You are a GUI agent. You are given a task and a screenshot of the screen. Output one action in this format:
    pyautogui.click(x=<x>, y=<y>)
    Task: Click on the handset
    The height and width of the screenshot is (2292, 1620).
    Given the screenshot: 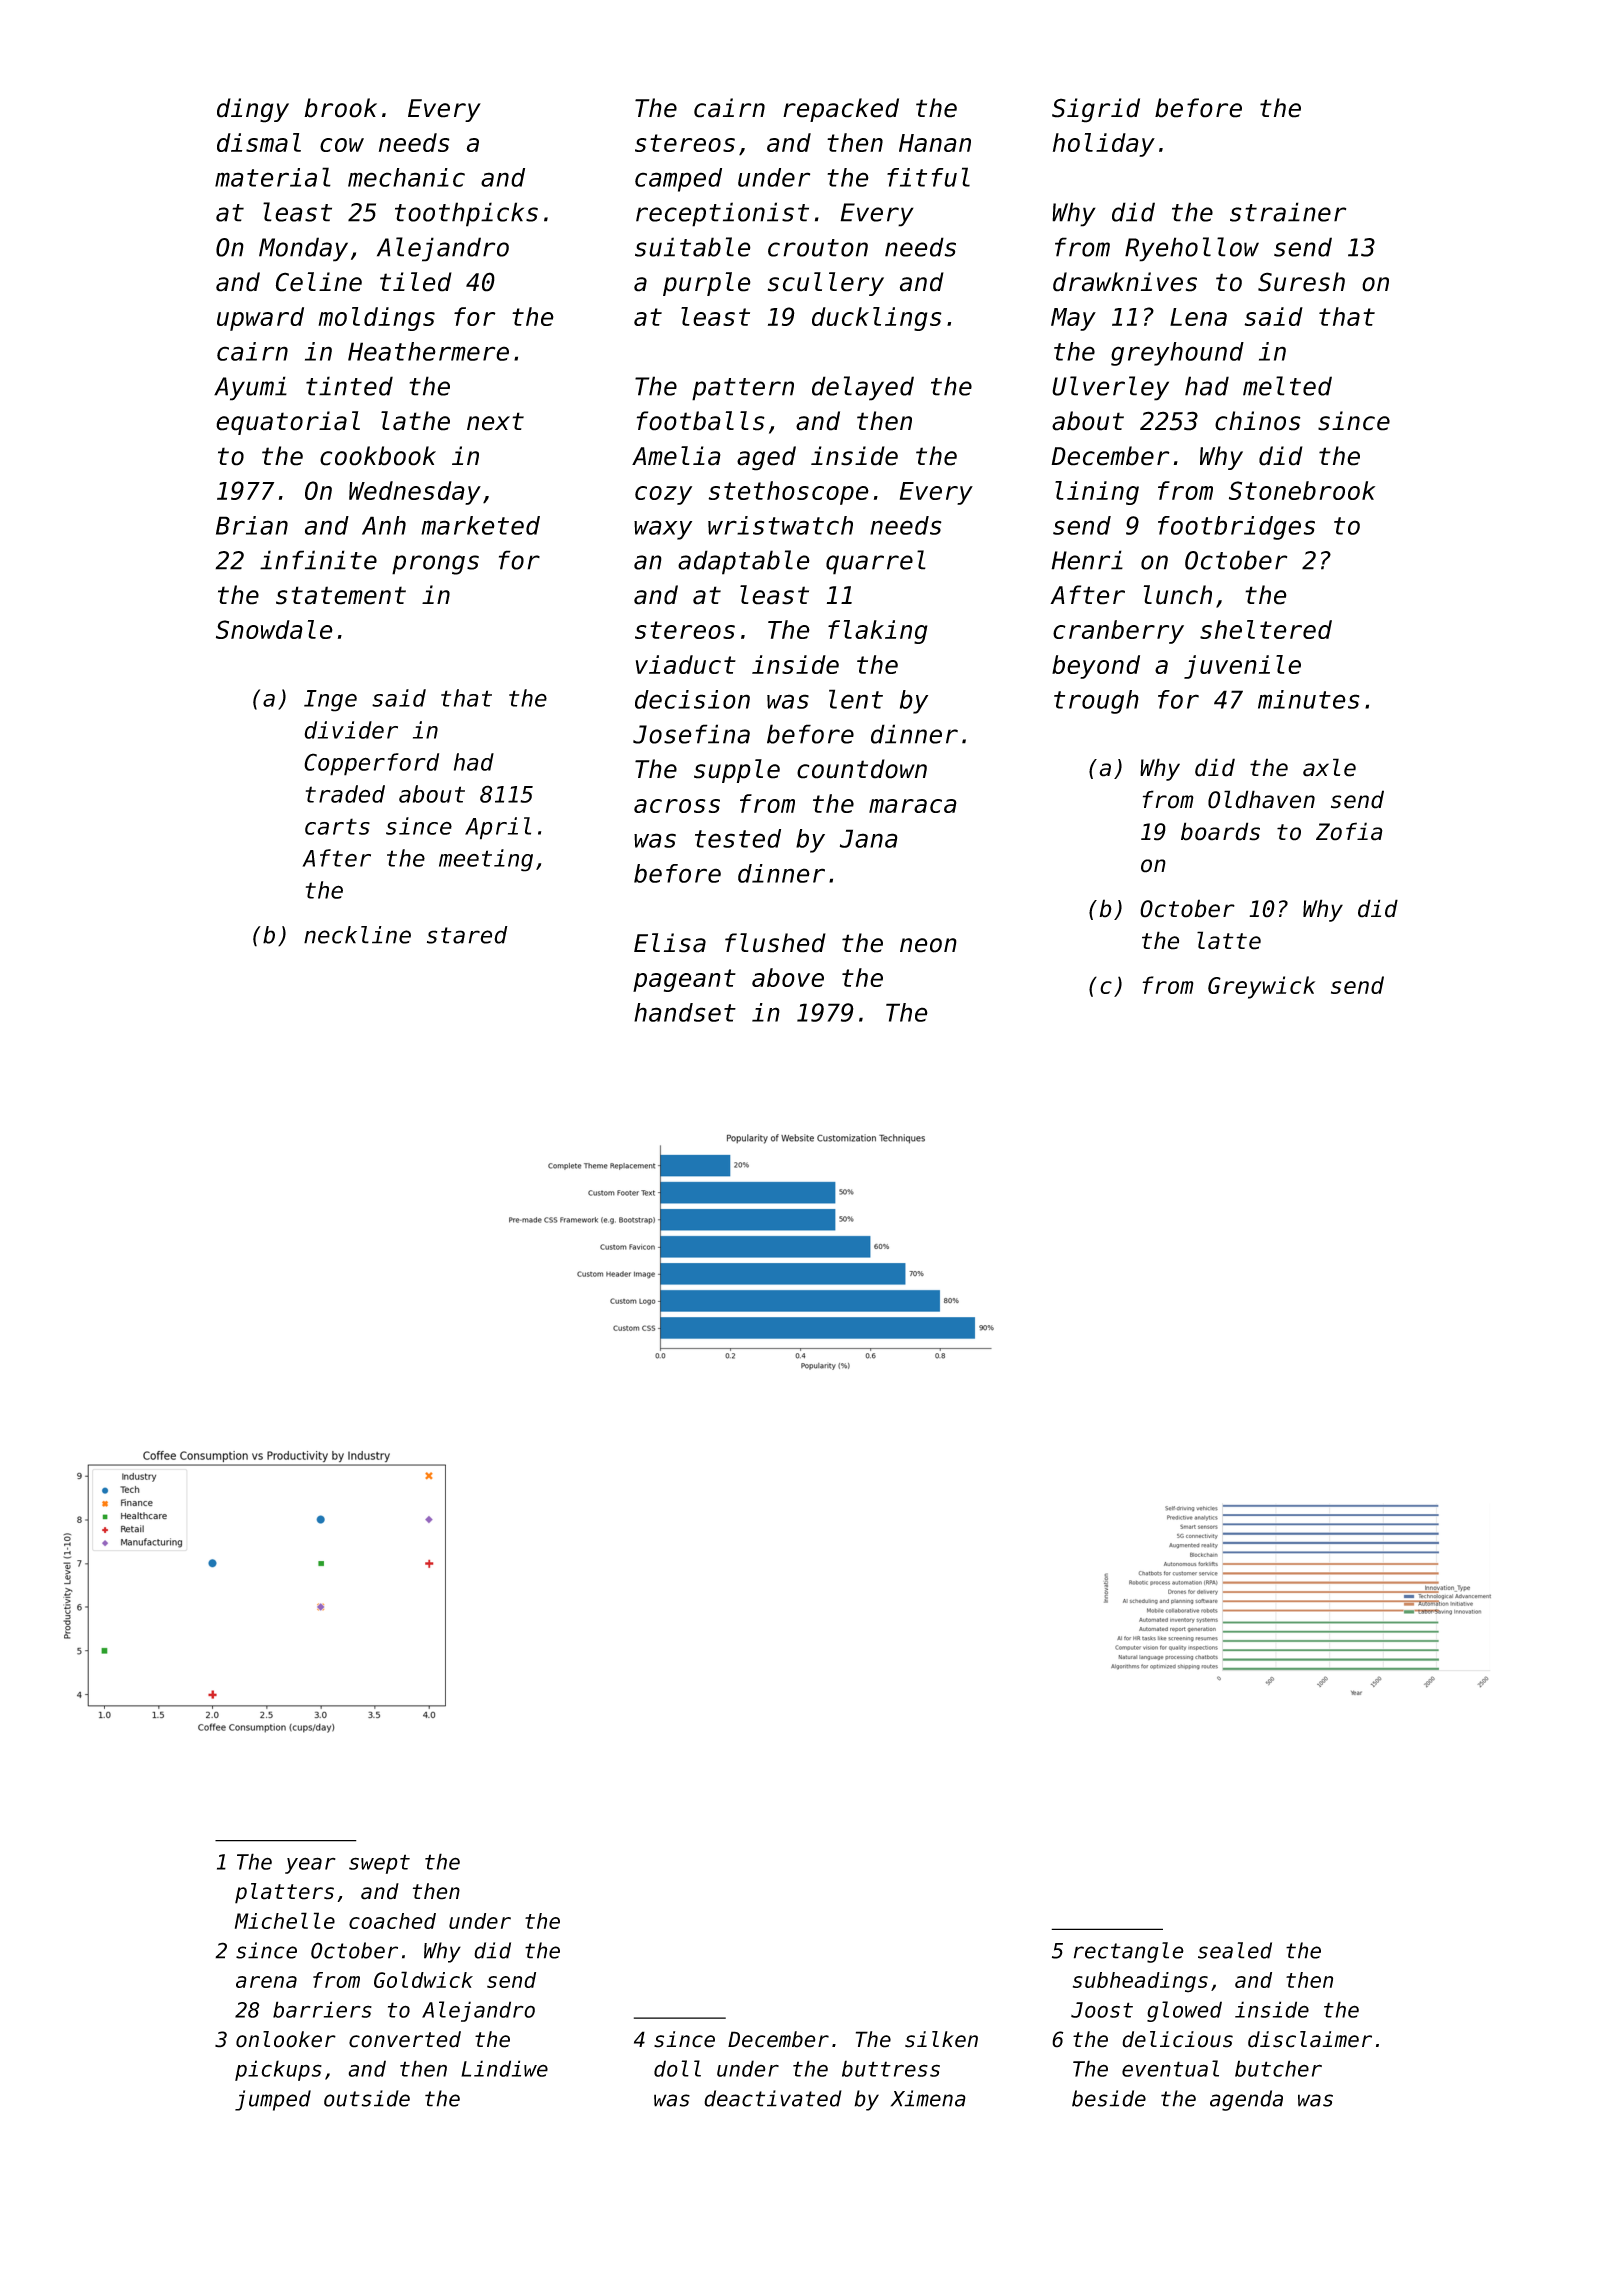 What is the action you would take?
    pyautogui.click(x=685, y=1012)
